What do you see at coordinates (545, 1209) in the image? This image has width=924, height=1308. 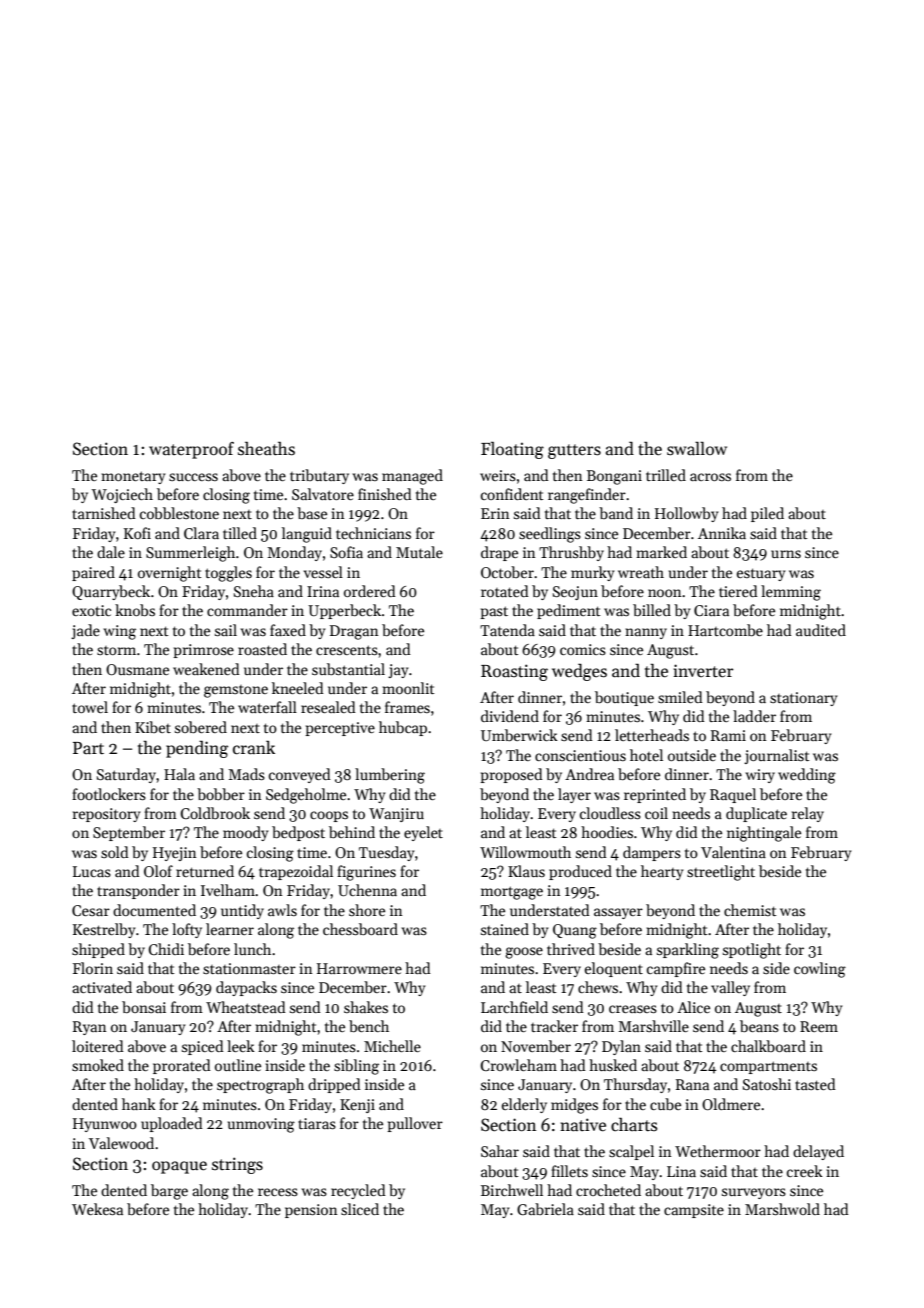 I see `Gabriela` at bounding box center [545, 1209].
